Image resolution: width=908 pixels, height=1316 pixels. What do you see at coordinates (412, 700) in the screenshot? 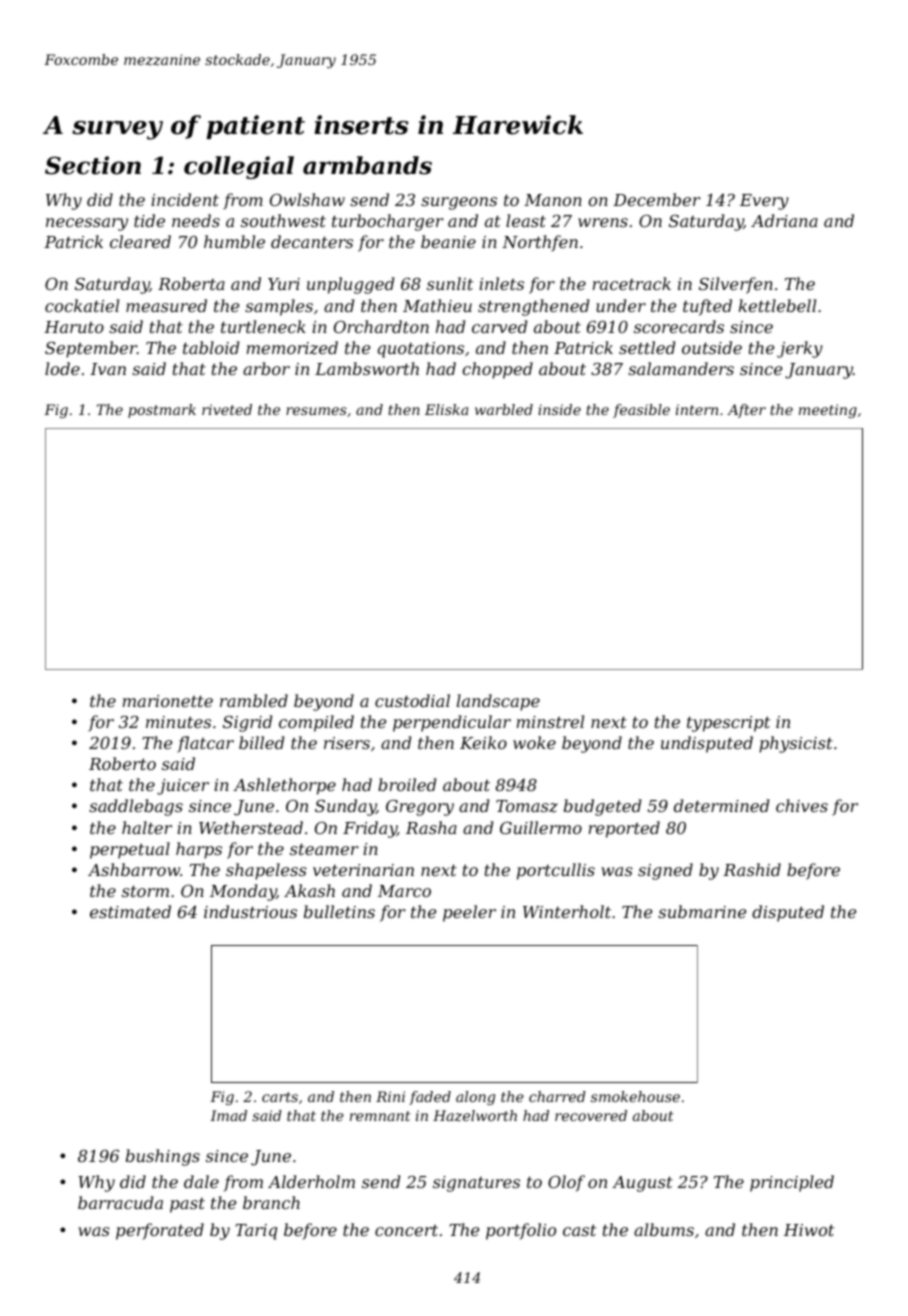
I see `custodial` at bounding box center [412, 700].
